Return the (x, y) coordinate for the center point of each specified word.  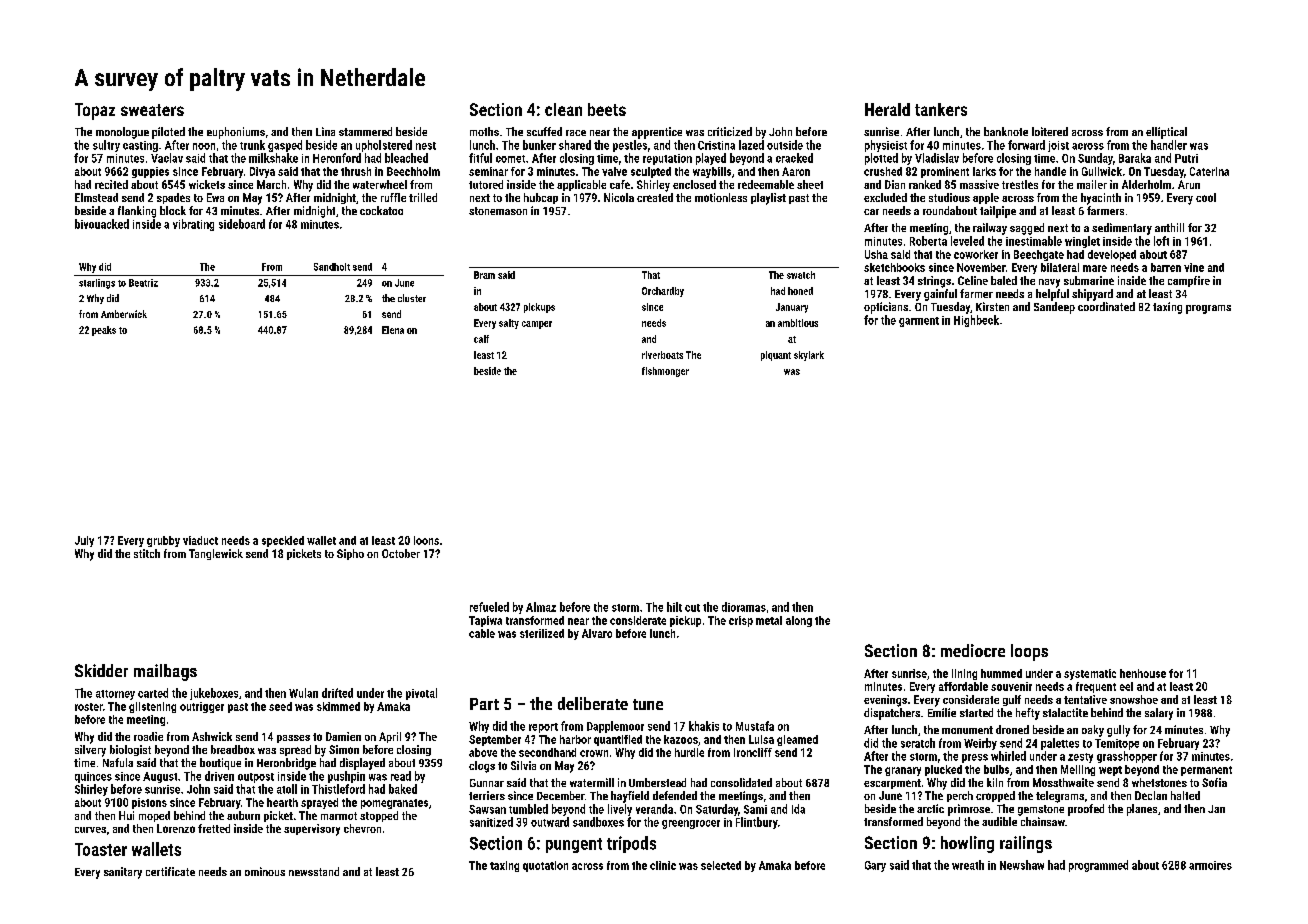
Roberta (928, 241)
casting (140, 146)
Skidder (101, 670)
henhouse (1143, 673)
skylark (809, 356)
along (799, 621)
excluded (885, 197)
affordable (963, 686)
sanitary (123, 873)
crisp (741, 621)
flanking (137, 212)
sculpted (651, 172)
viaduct (200, 540)
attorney (115, 695)
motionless (721, 197)
